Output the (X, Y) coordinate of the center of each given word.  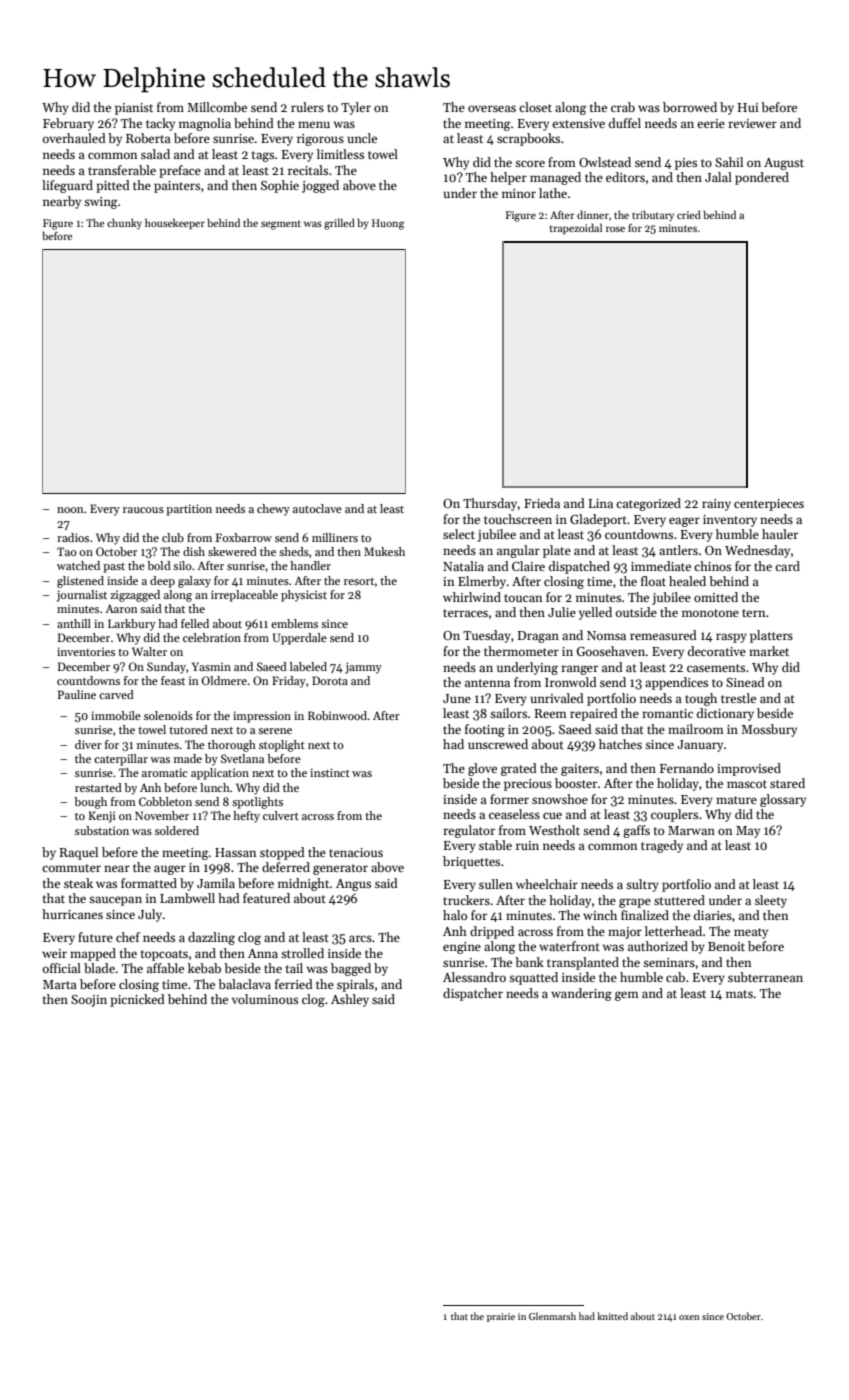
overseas (492, 108)
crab (623, 107)
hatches (620, 744)
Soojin (89, 1001)
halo (455, 915)
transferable (122, 170)
